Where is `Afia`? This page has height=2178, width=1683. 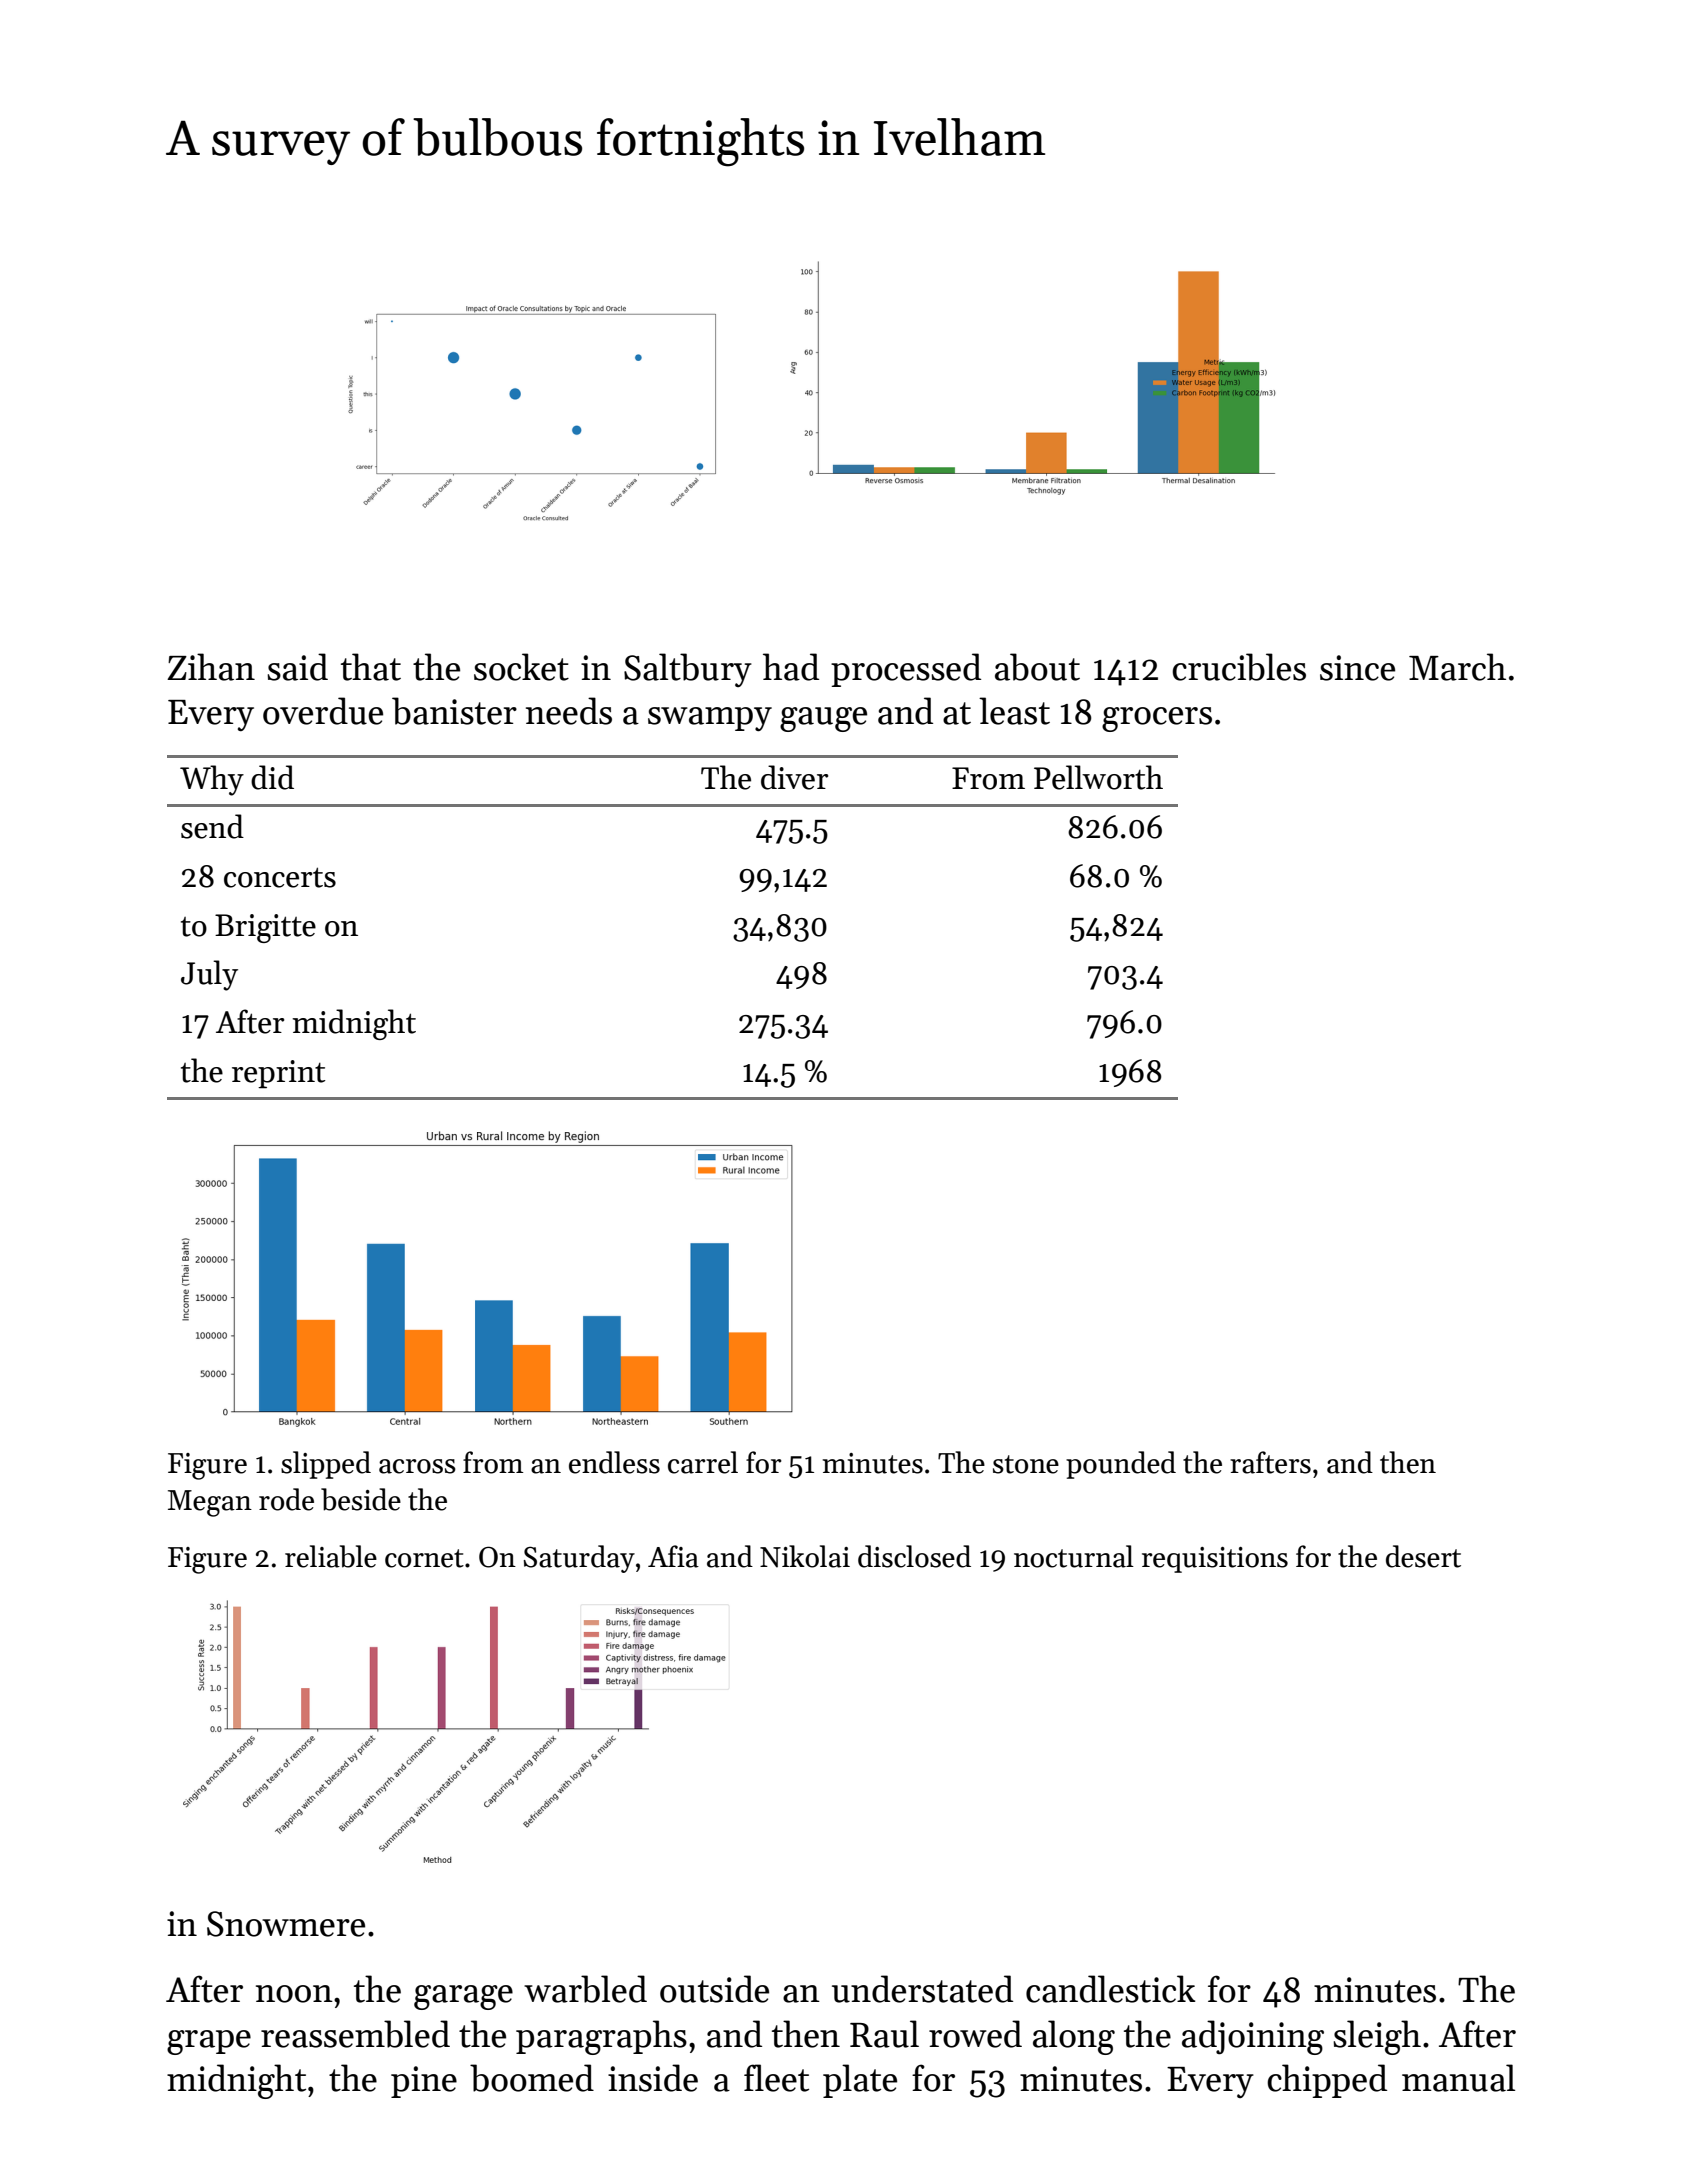
Afia is located at coordinates (673, 1556).
